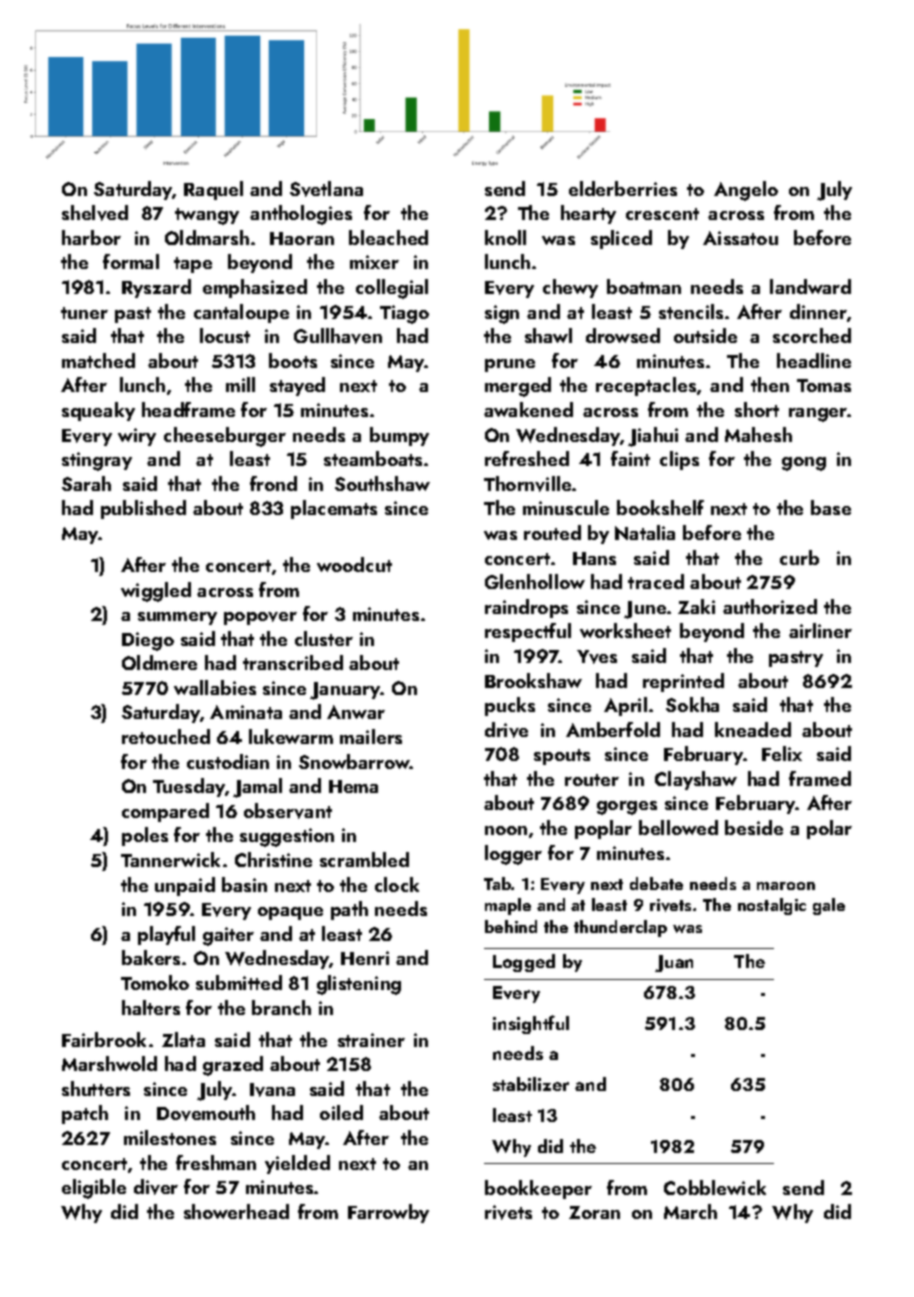  Describe the element at coordinates (770, 384) in the image. I see `then` at that location.
